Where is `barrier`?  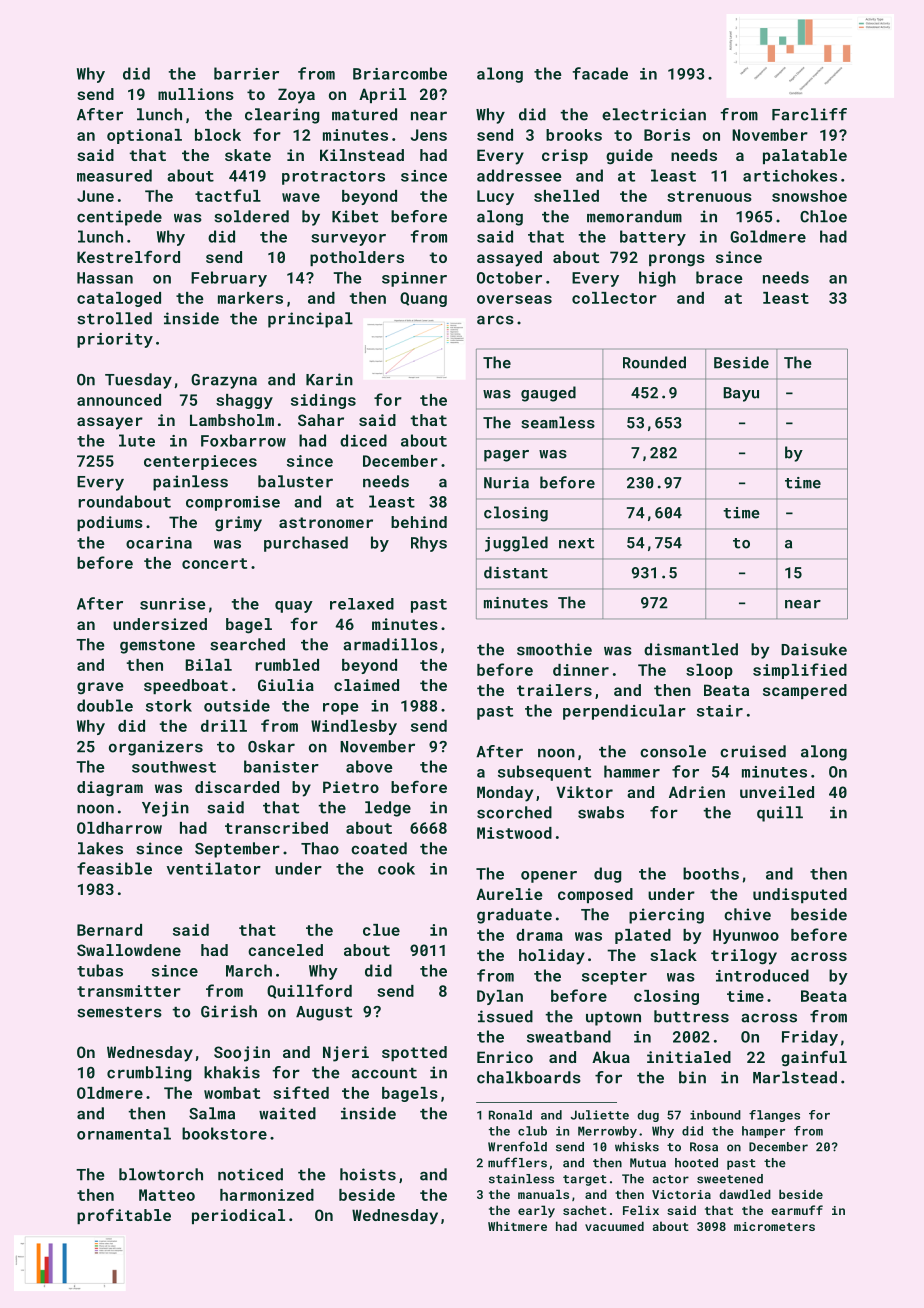 barrier is located at coordinates (246, 73).
